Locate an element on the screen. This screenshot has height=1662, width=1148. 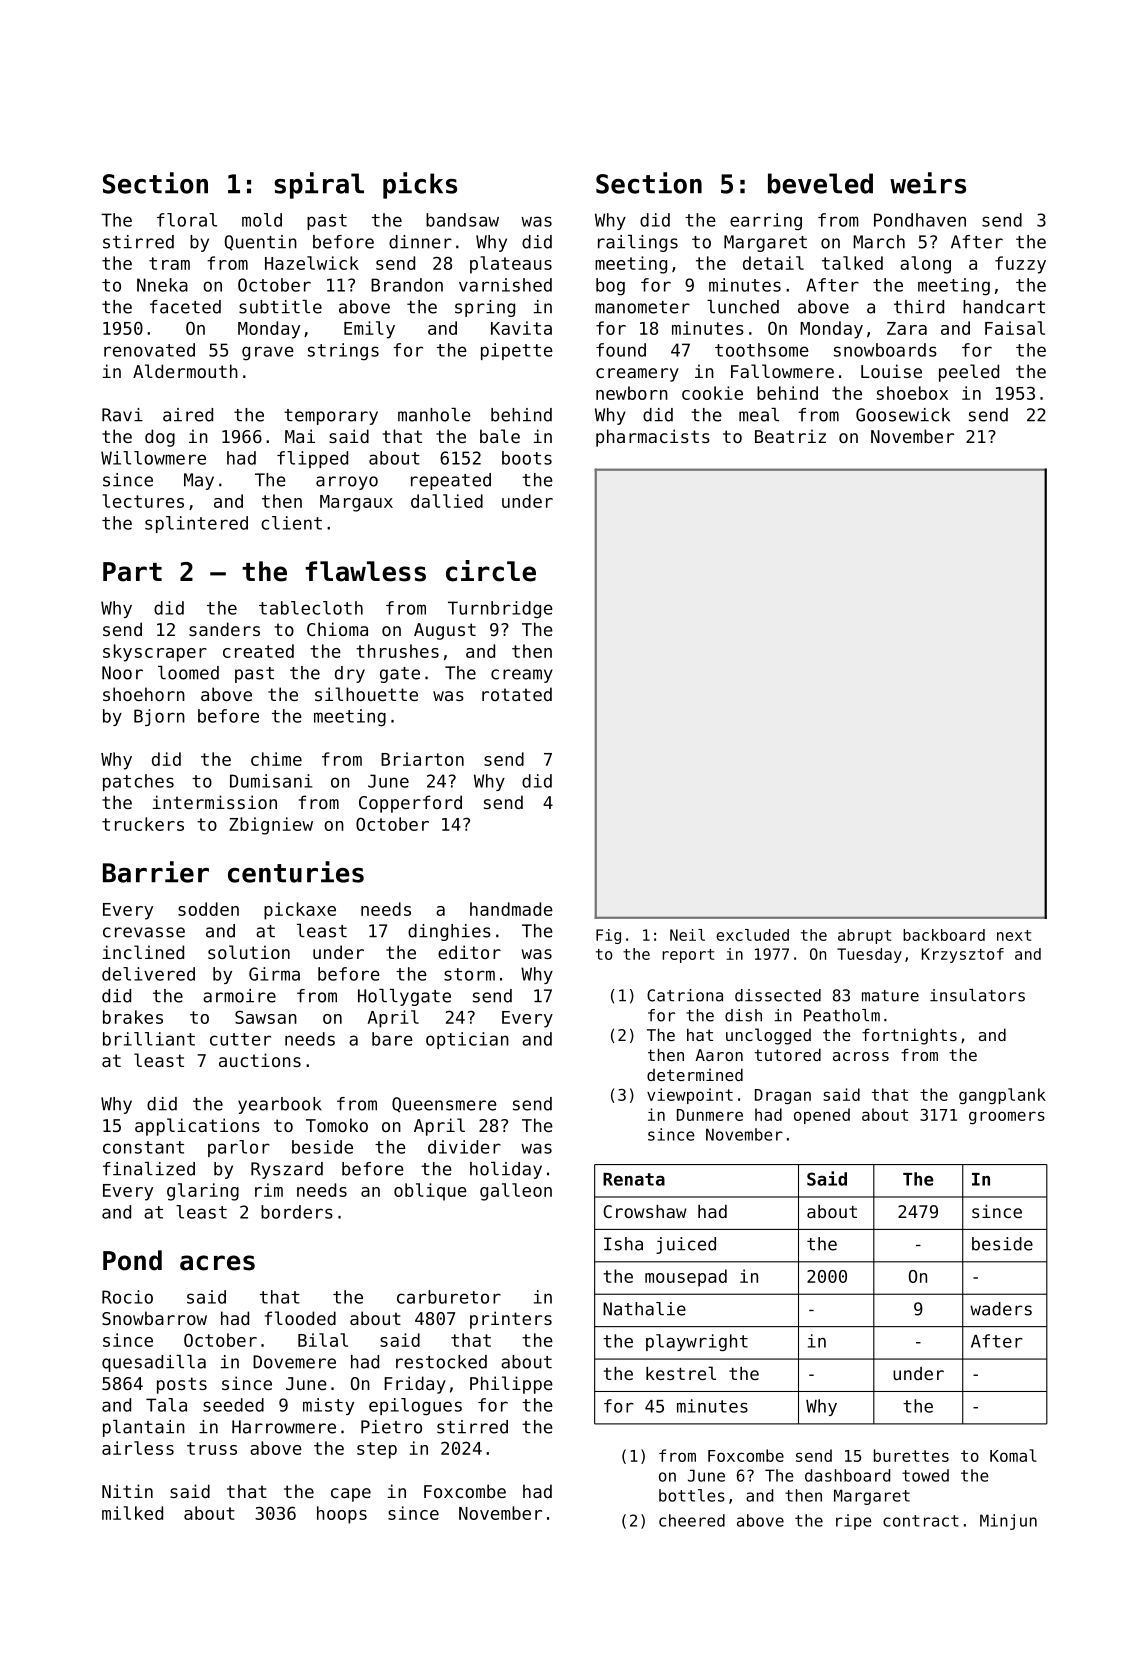
Harrowmere is located at coordinates (284, 1427).
